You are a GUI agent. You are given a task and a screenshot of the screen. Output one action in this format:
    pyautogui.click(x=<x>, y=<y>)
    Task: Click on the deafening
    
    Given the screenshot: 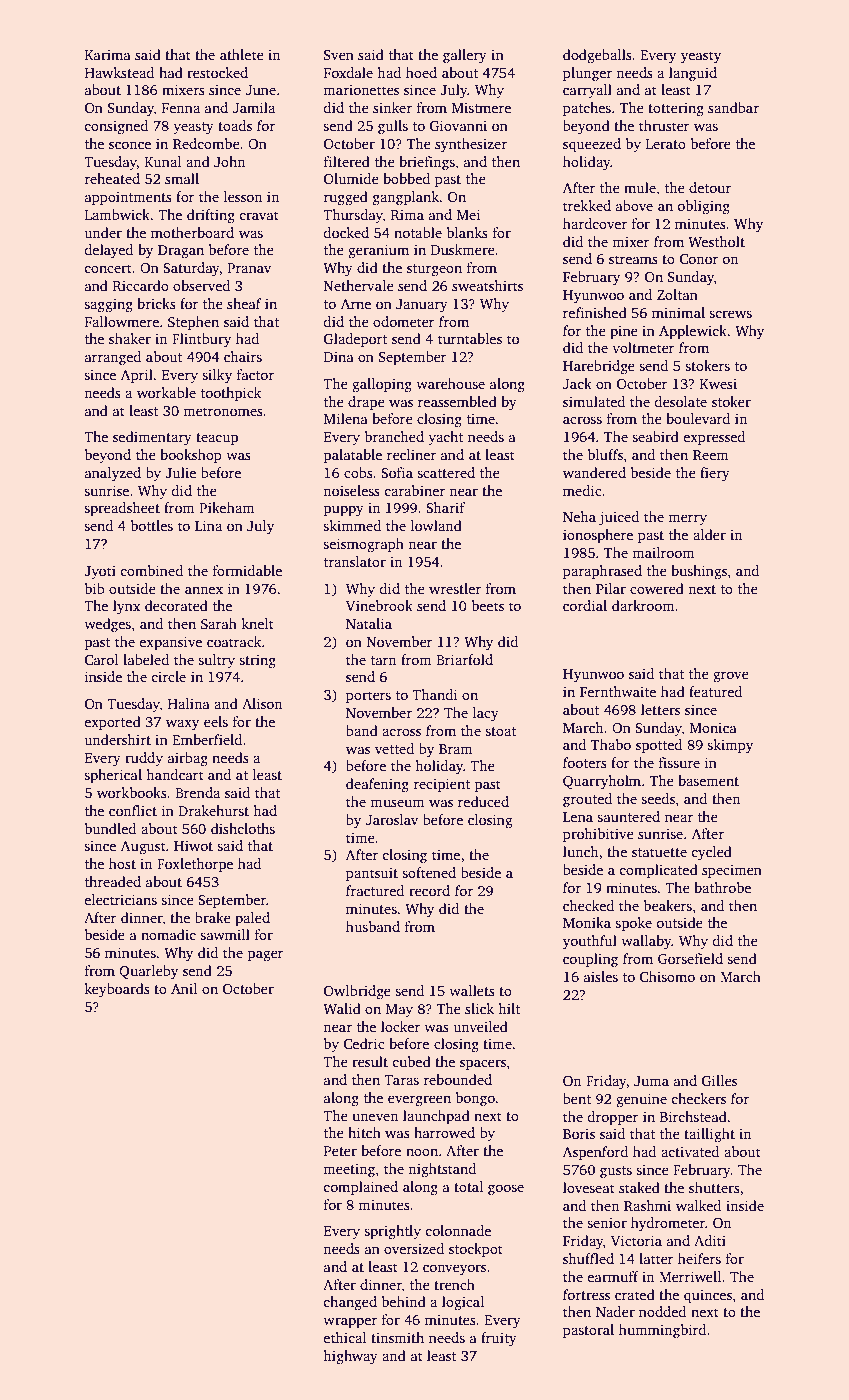 What is the action you would take?
    pyautogui.click(x=377, y=785)
